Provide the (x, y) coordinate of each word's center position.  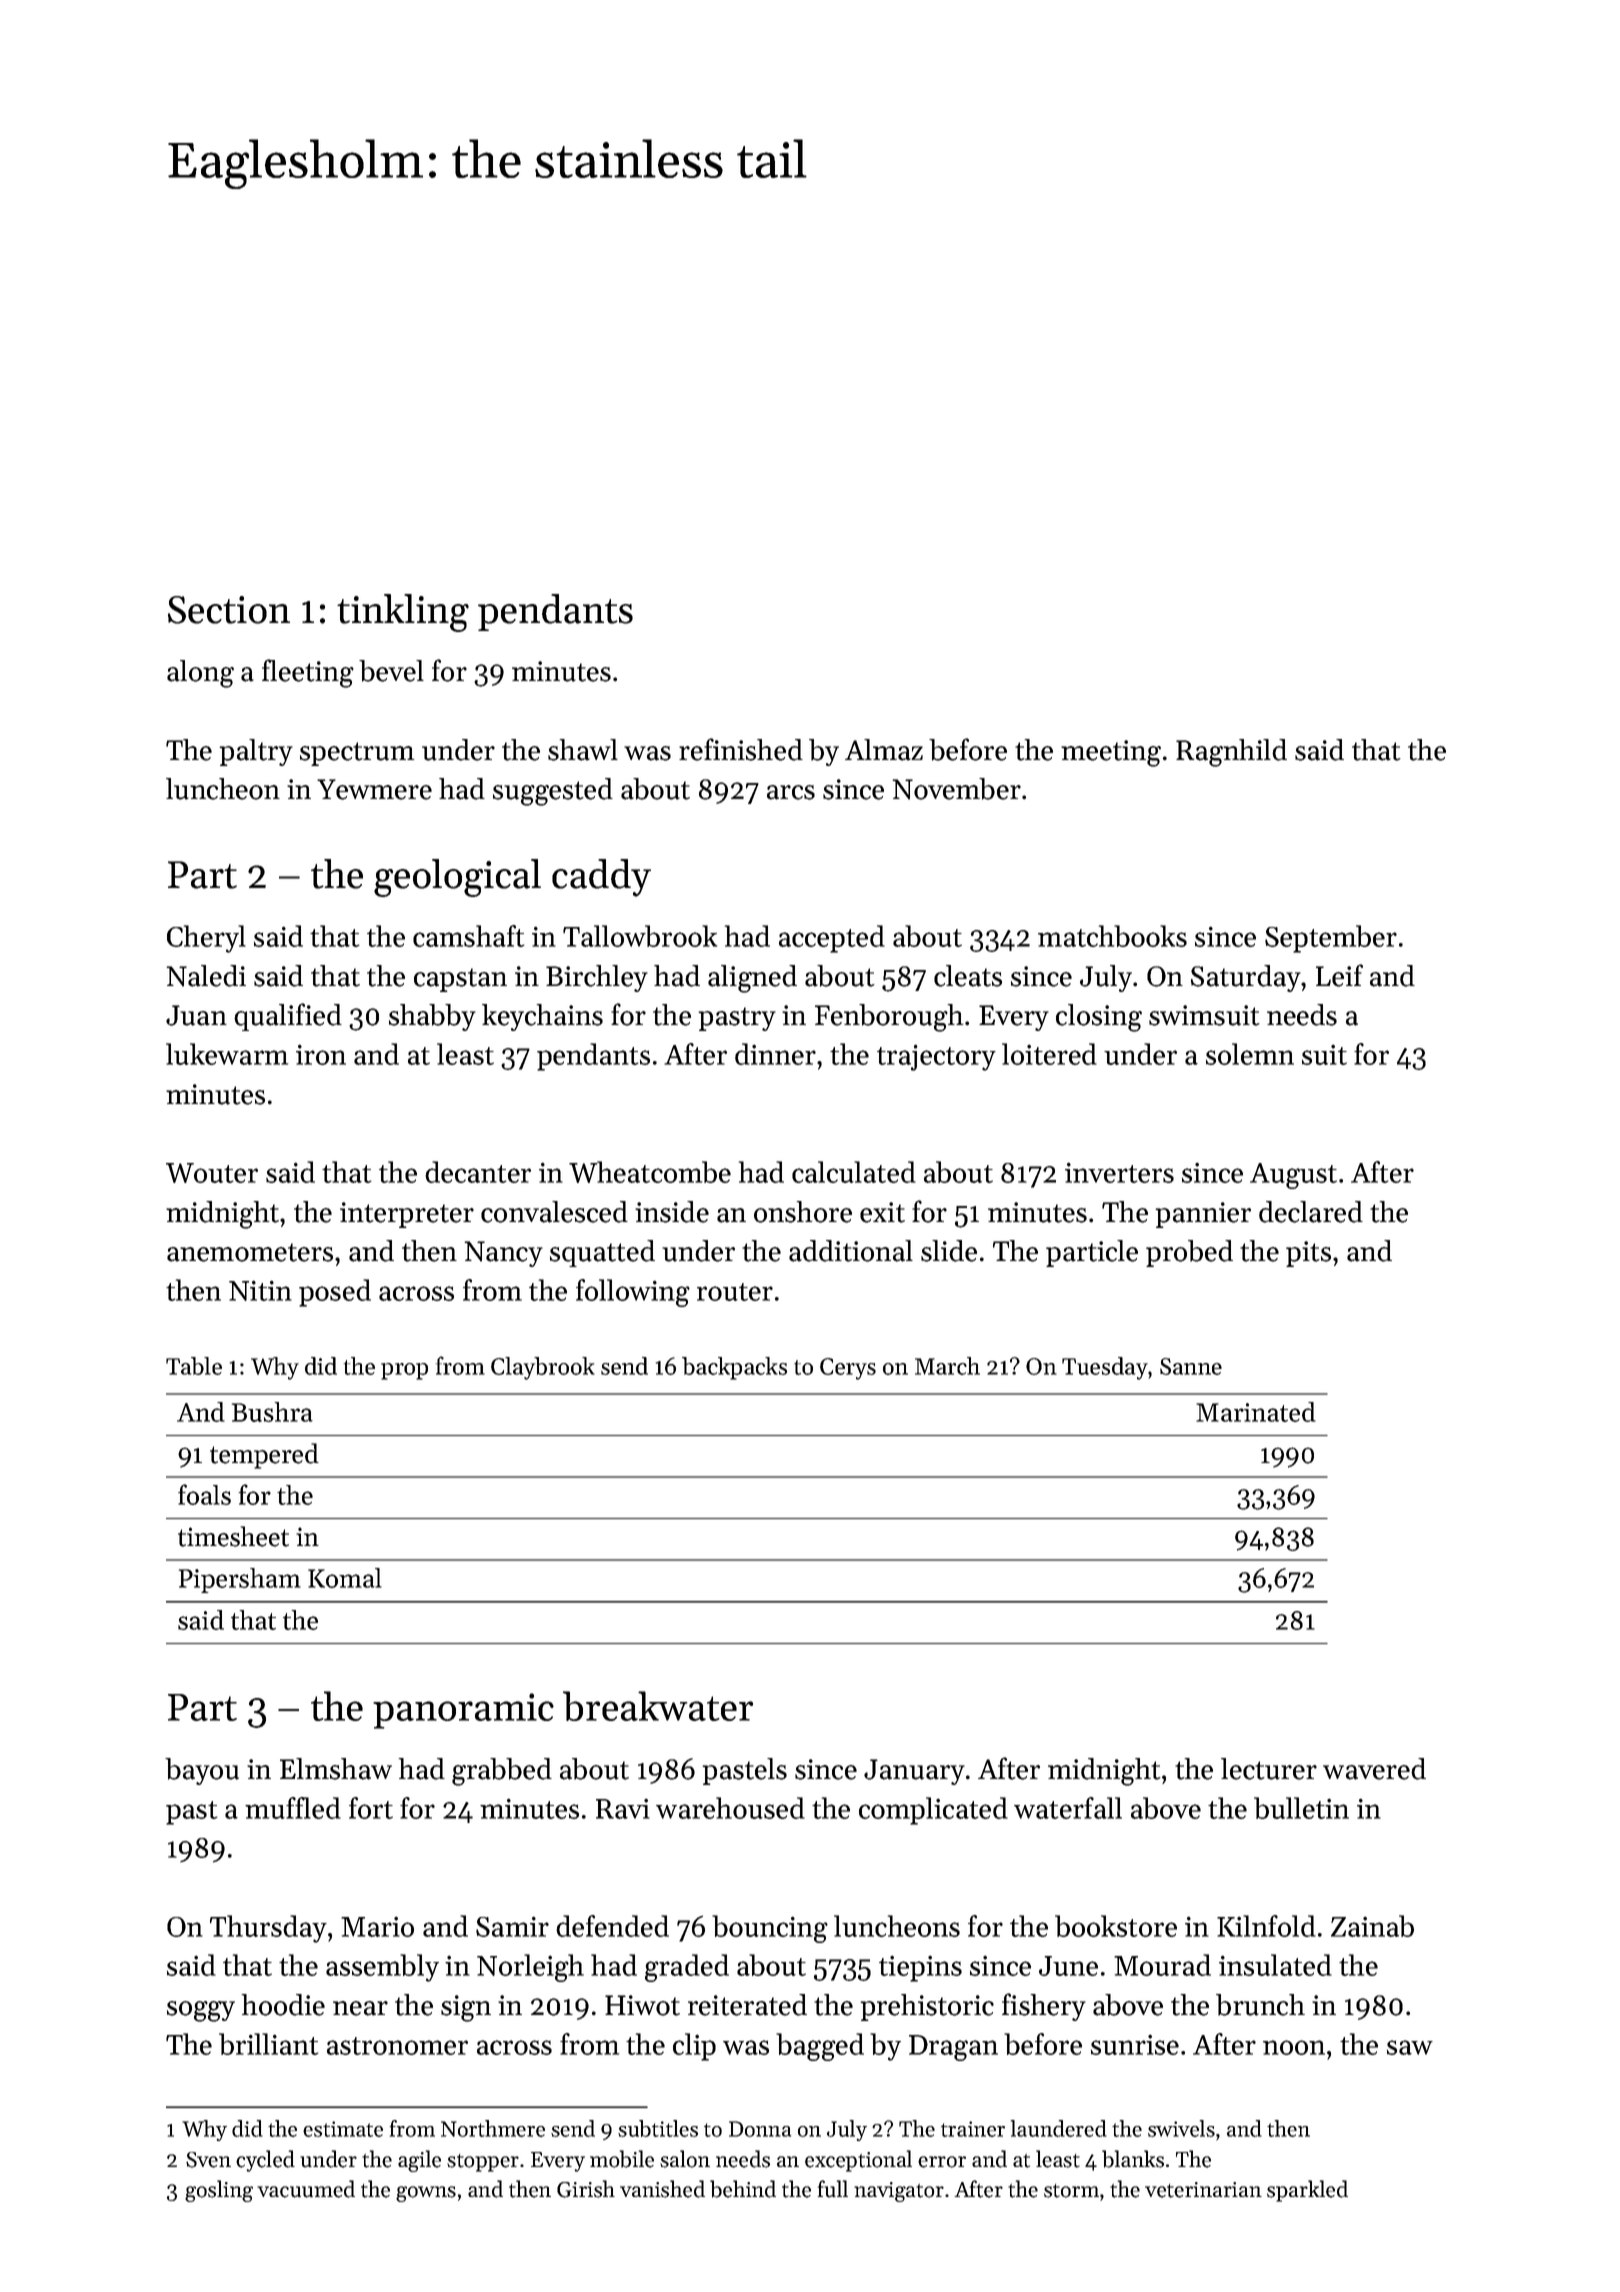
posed (335, 1293)
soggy (201, 2011)
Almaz (884, 750)
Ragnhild (1231, 753)
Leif (1339, 975)
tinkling (403, 613)
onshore (803, 1212)
